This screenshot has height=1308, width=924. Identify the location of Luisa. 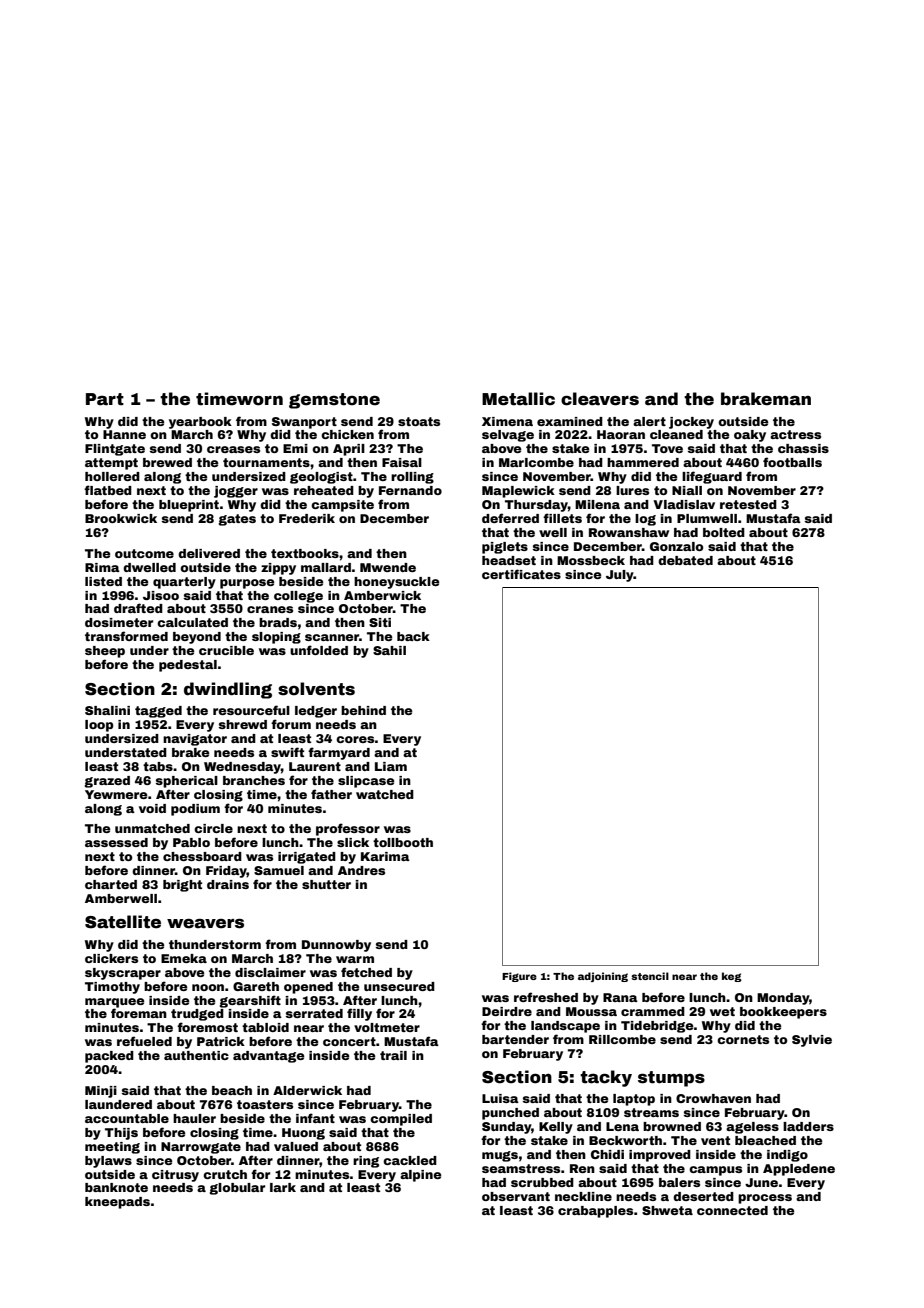
(500, 1098).
